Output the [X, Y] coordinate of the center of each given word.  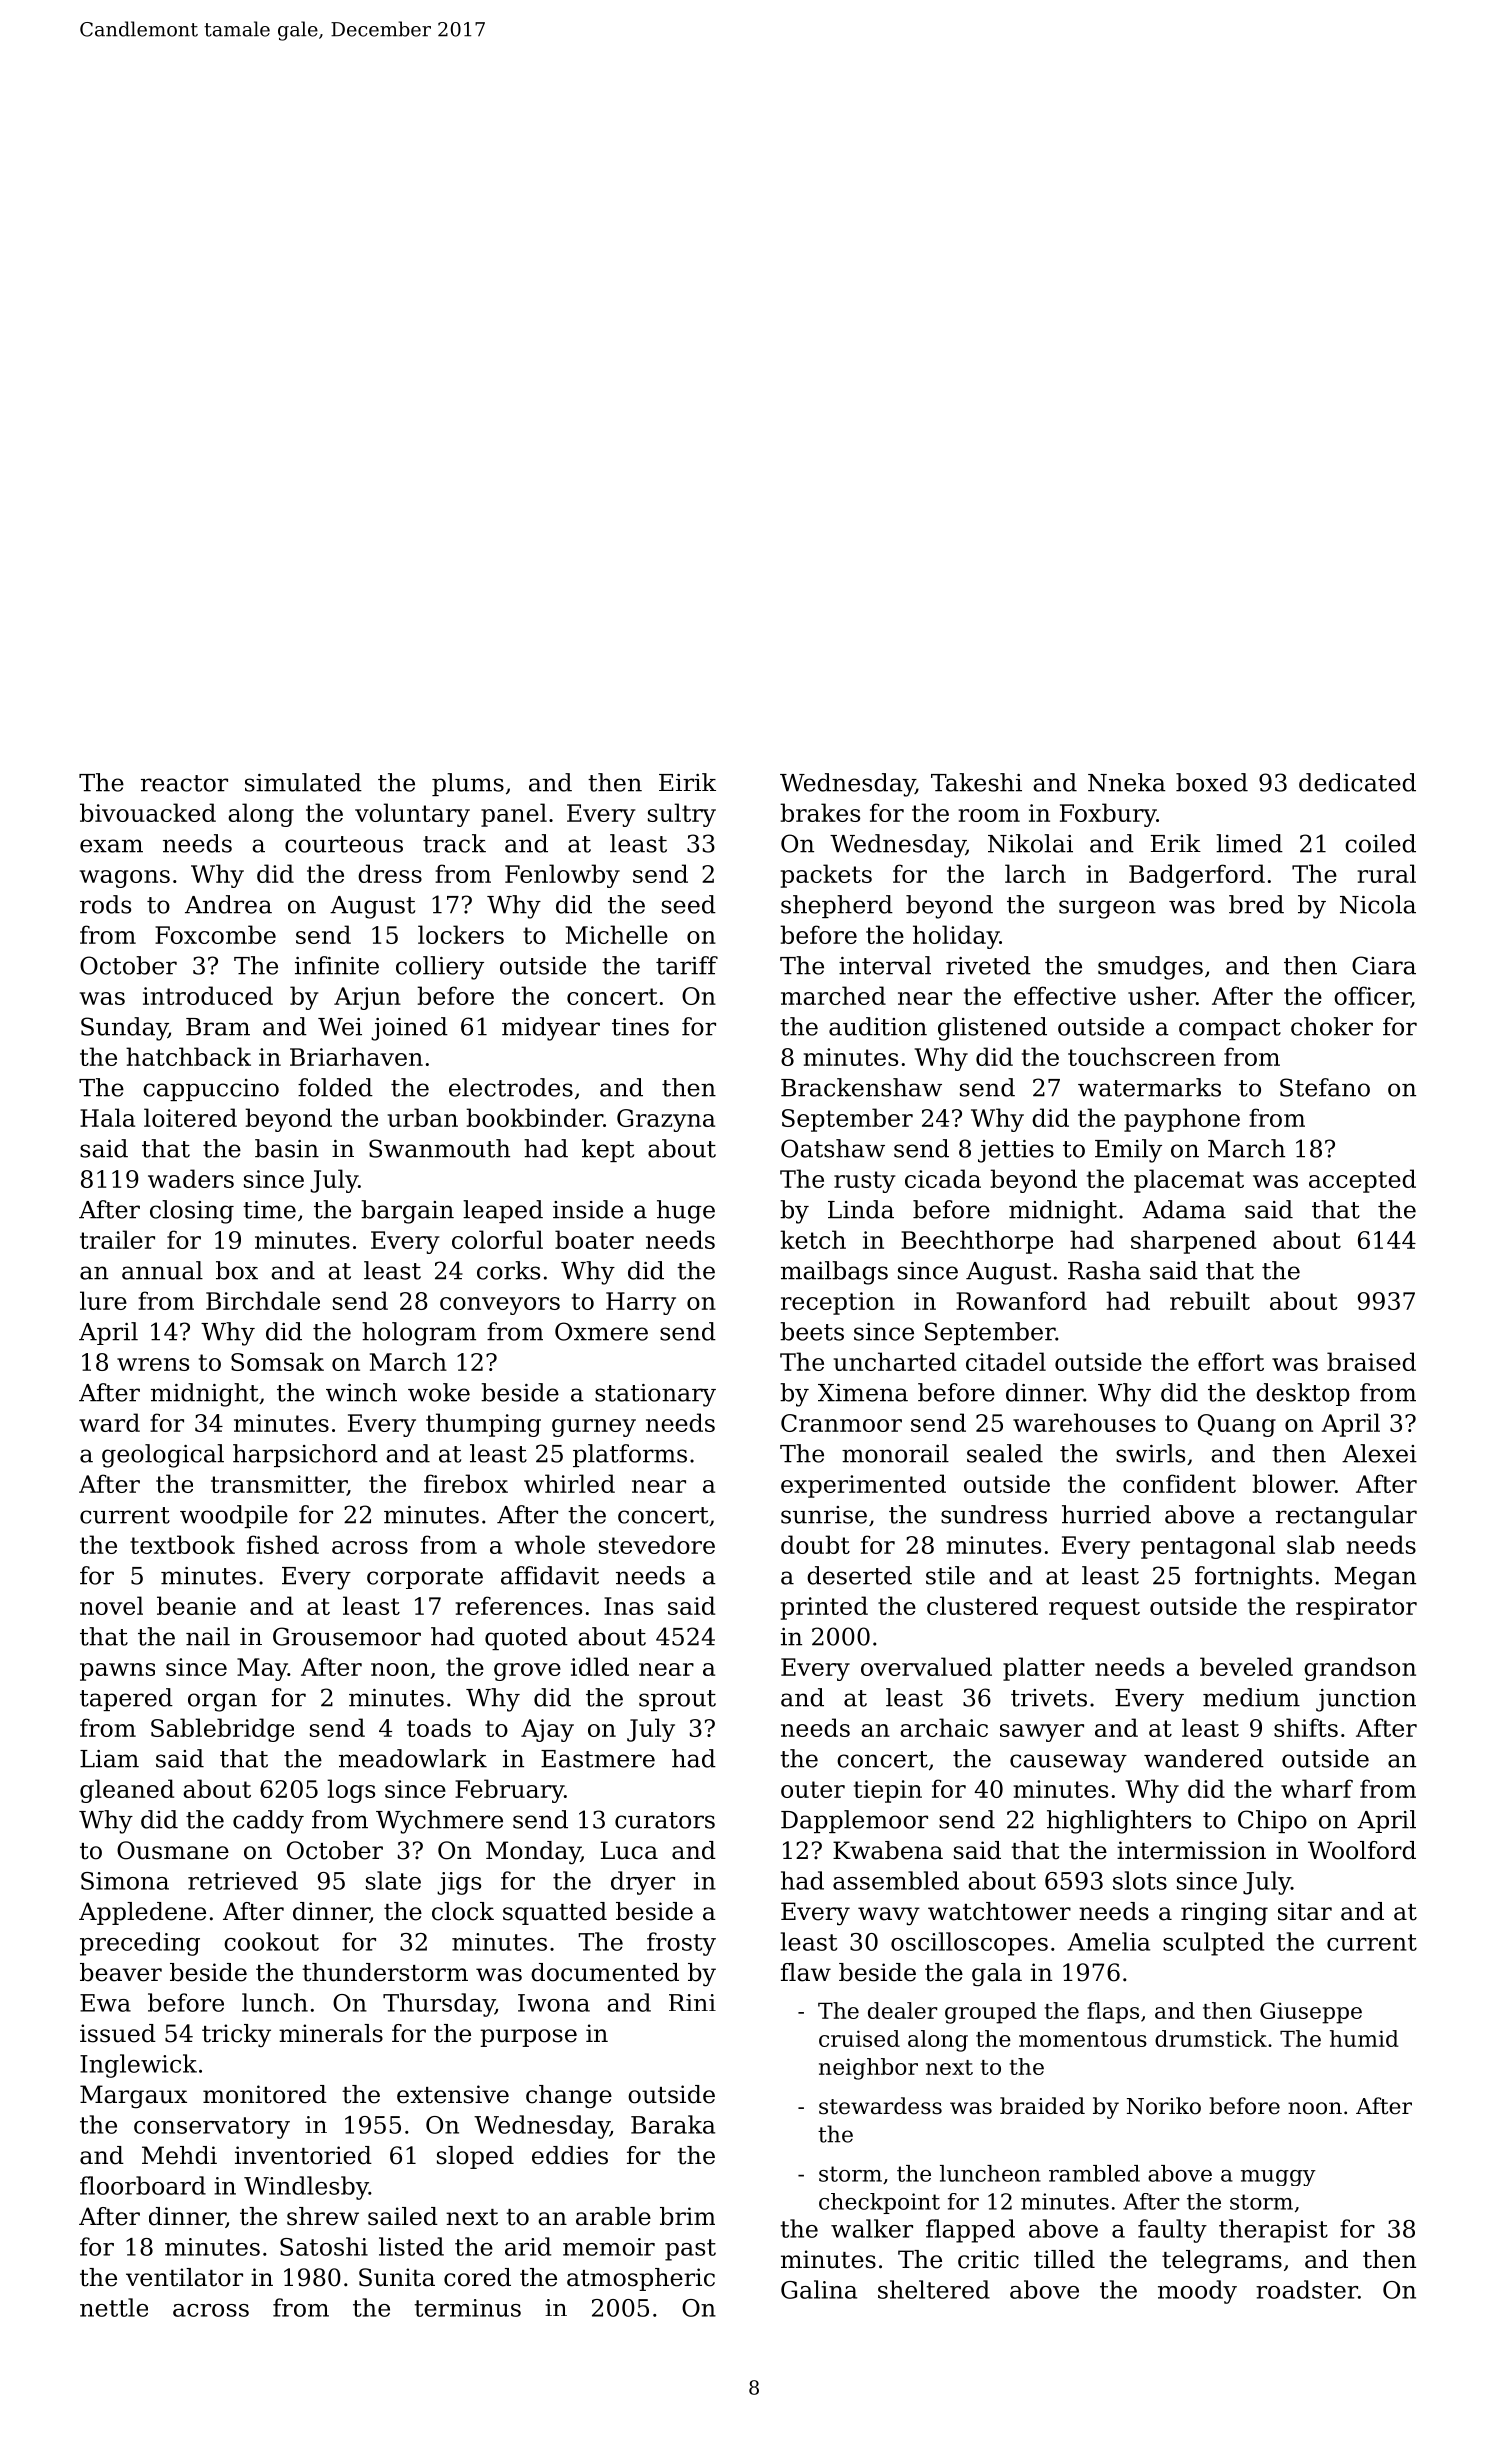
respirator [1356, 1608]
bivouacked [148, 812]
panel [514, 815]
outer [813, 1789]
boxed [1212, 782]
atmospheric [641, 2279]
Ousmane [173, 1850]
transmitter [279, 1485]
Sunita [397, 2277]
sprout [677, 1700]
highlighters [1119, 1822]
